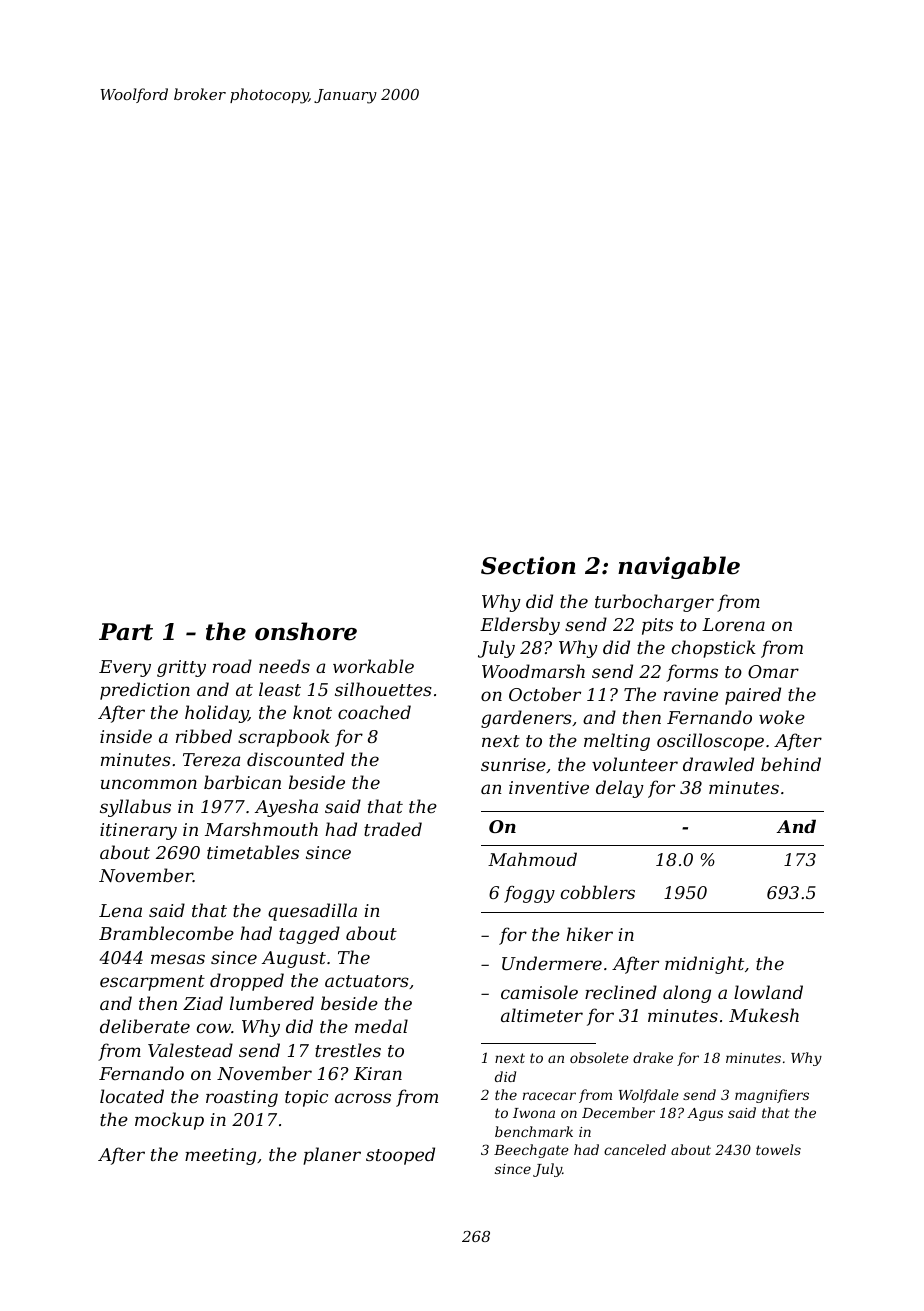 Image resolution: width=924 pixels, height=1311 pixels. I want to click on Part, so click(126, 632).
